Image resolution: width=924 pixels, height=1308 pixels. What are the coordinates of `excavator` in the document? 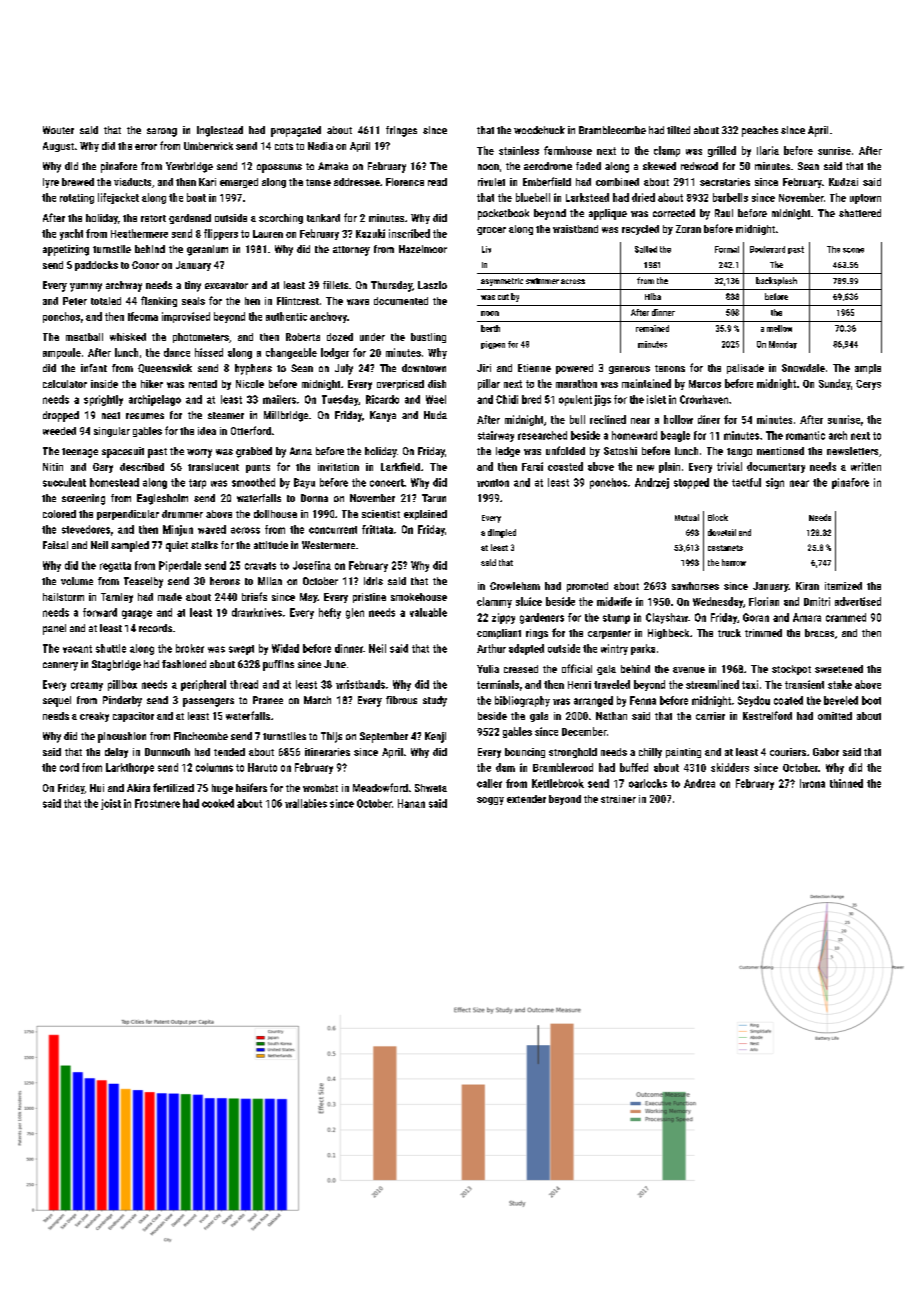 It's located at (226, 285).
